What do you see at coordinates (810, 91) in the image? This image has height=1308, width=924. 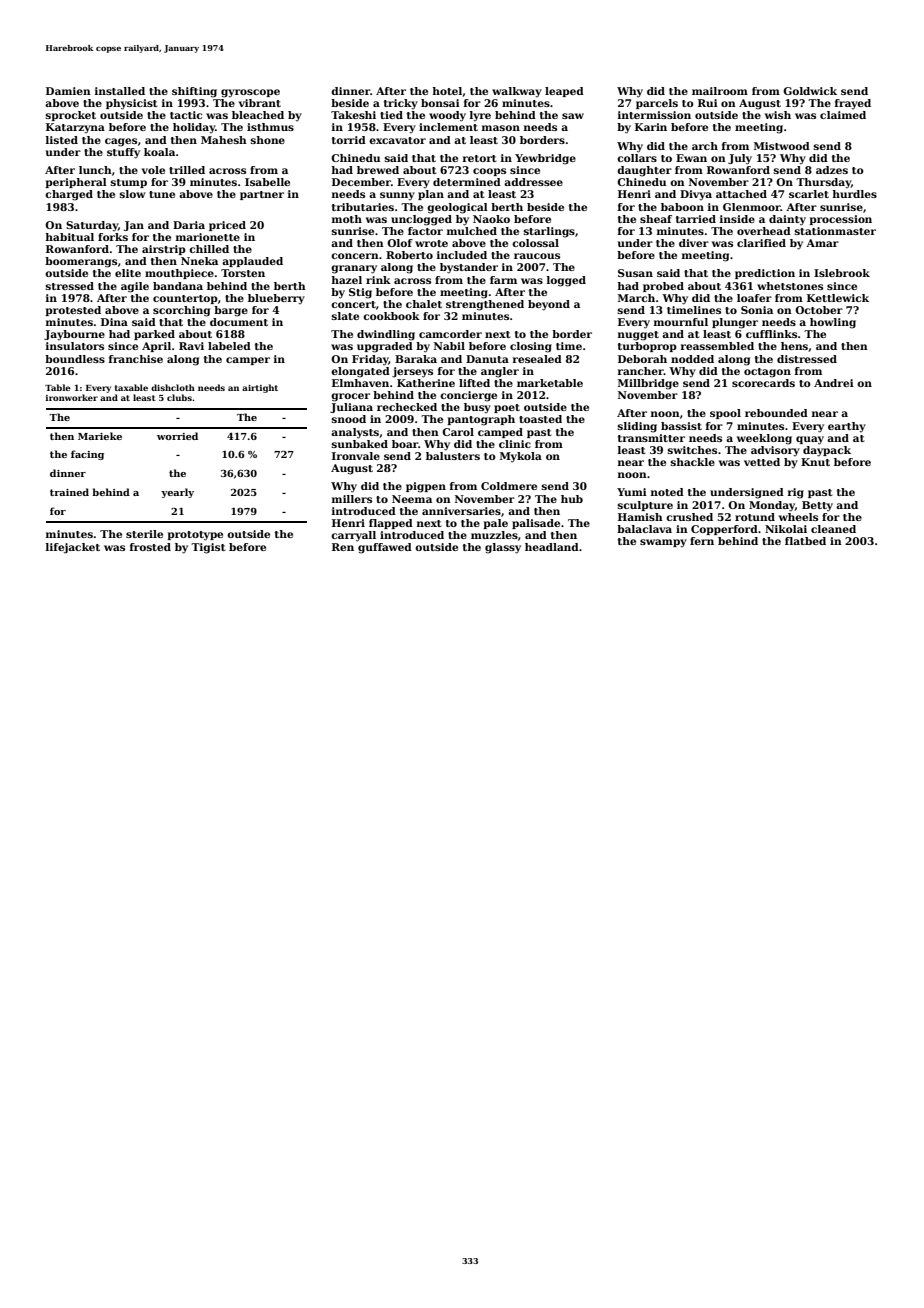 I see `Goldwick` at bounding box center [810, 91].
